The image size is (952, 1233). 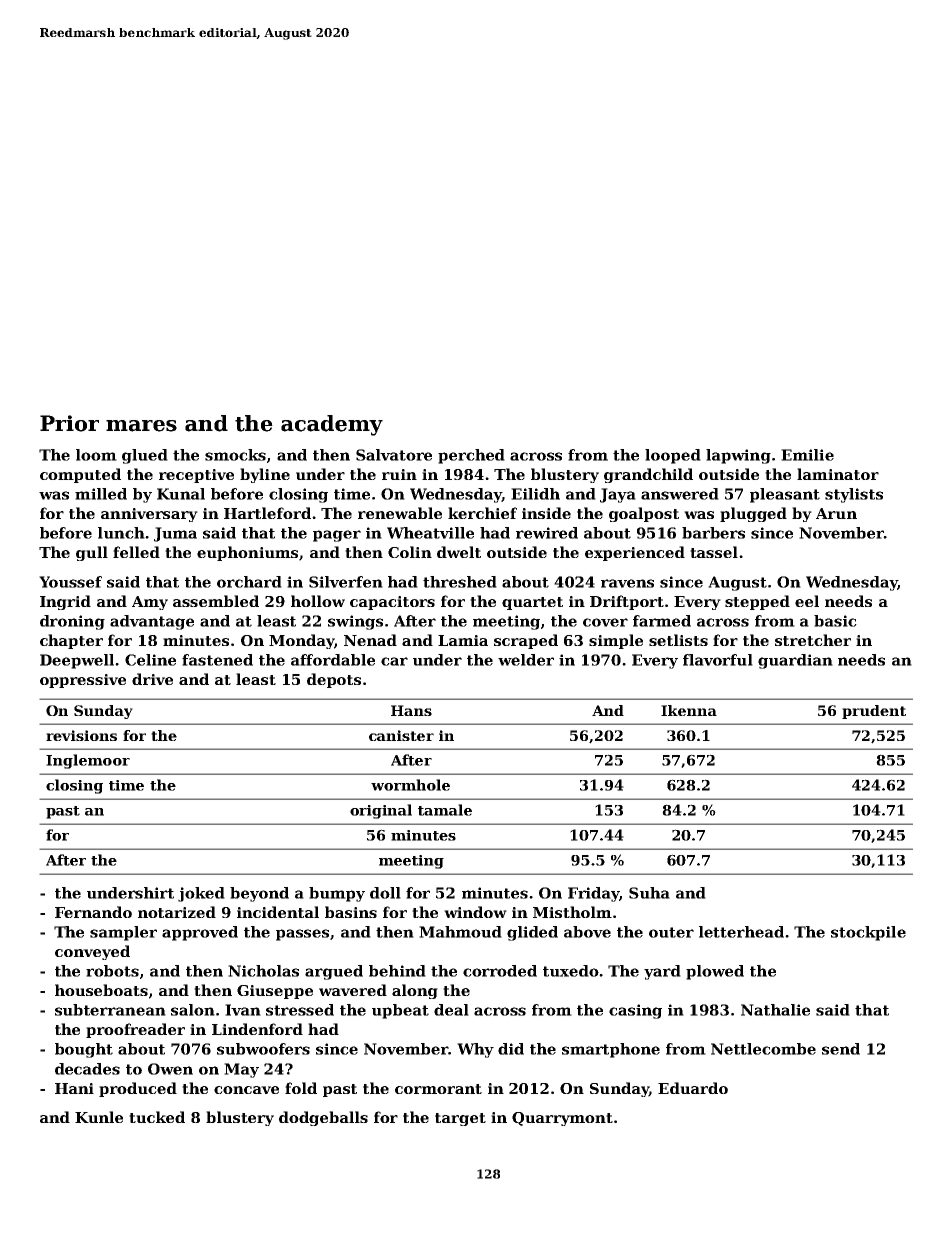 I want to click on canister, so click(x=401, y=735).
